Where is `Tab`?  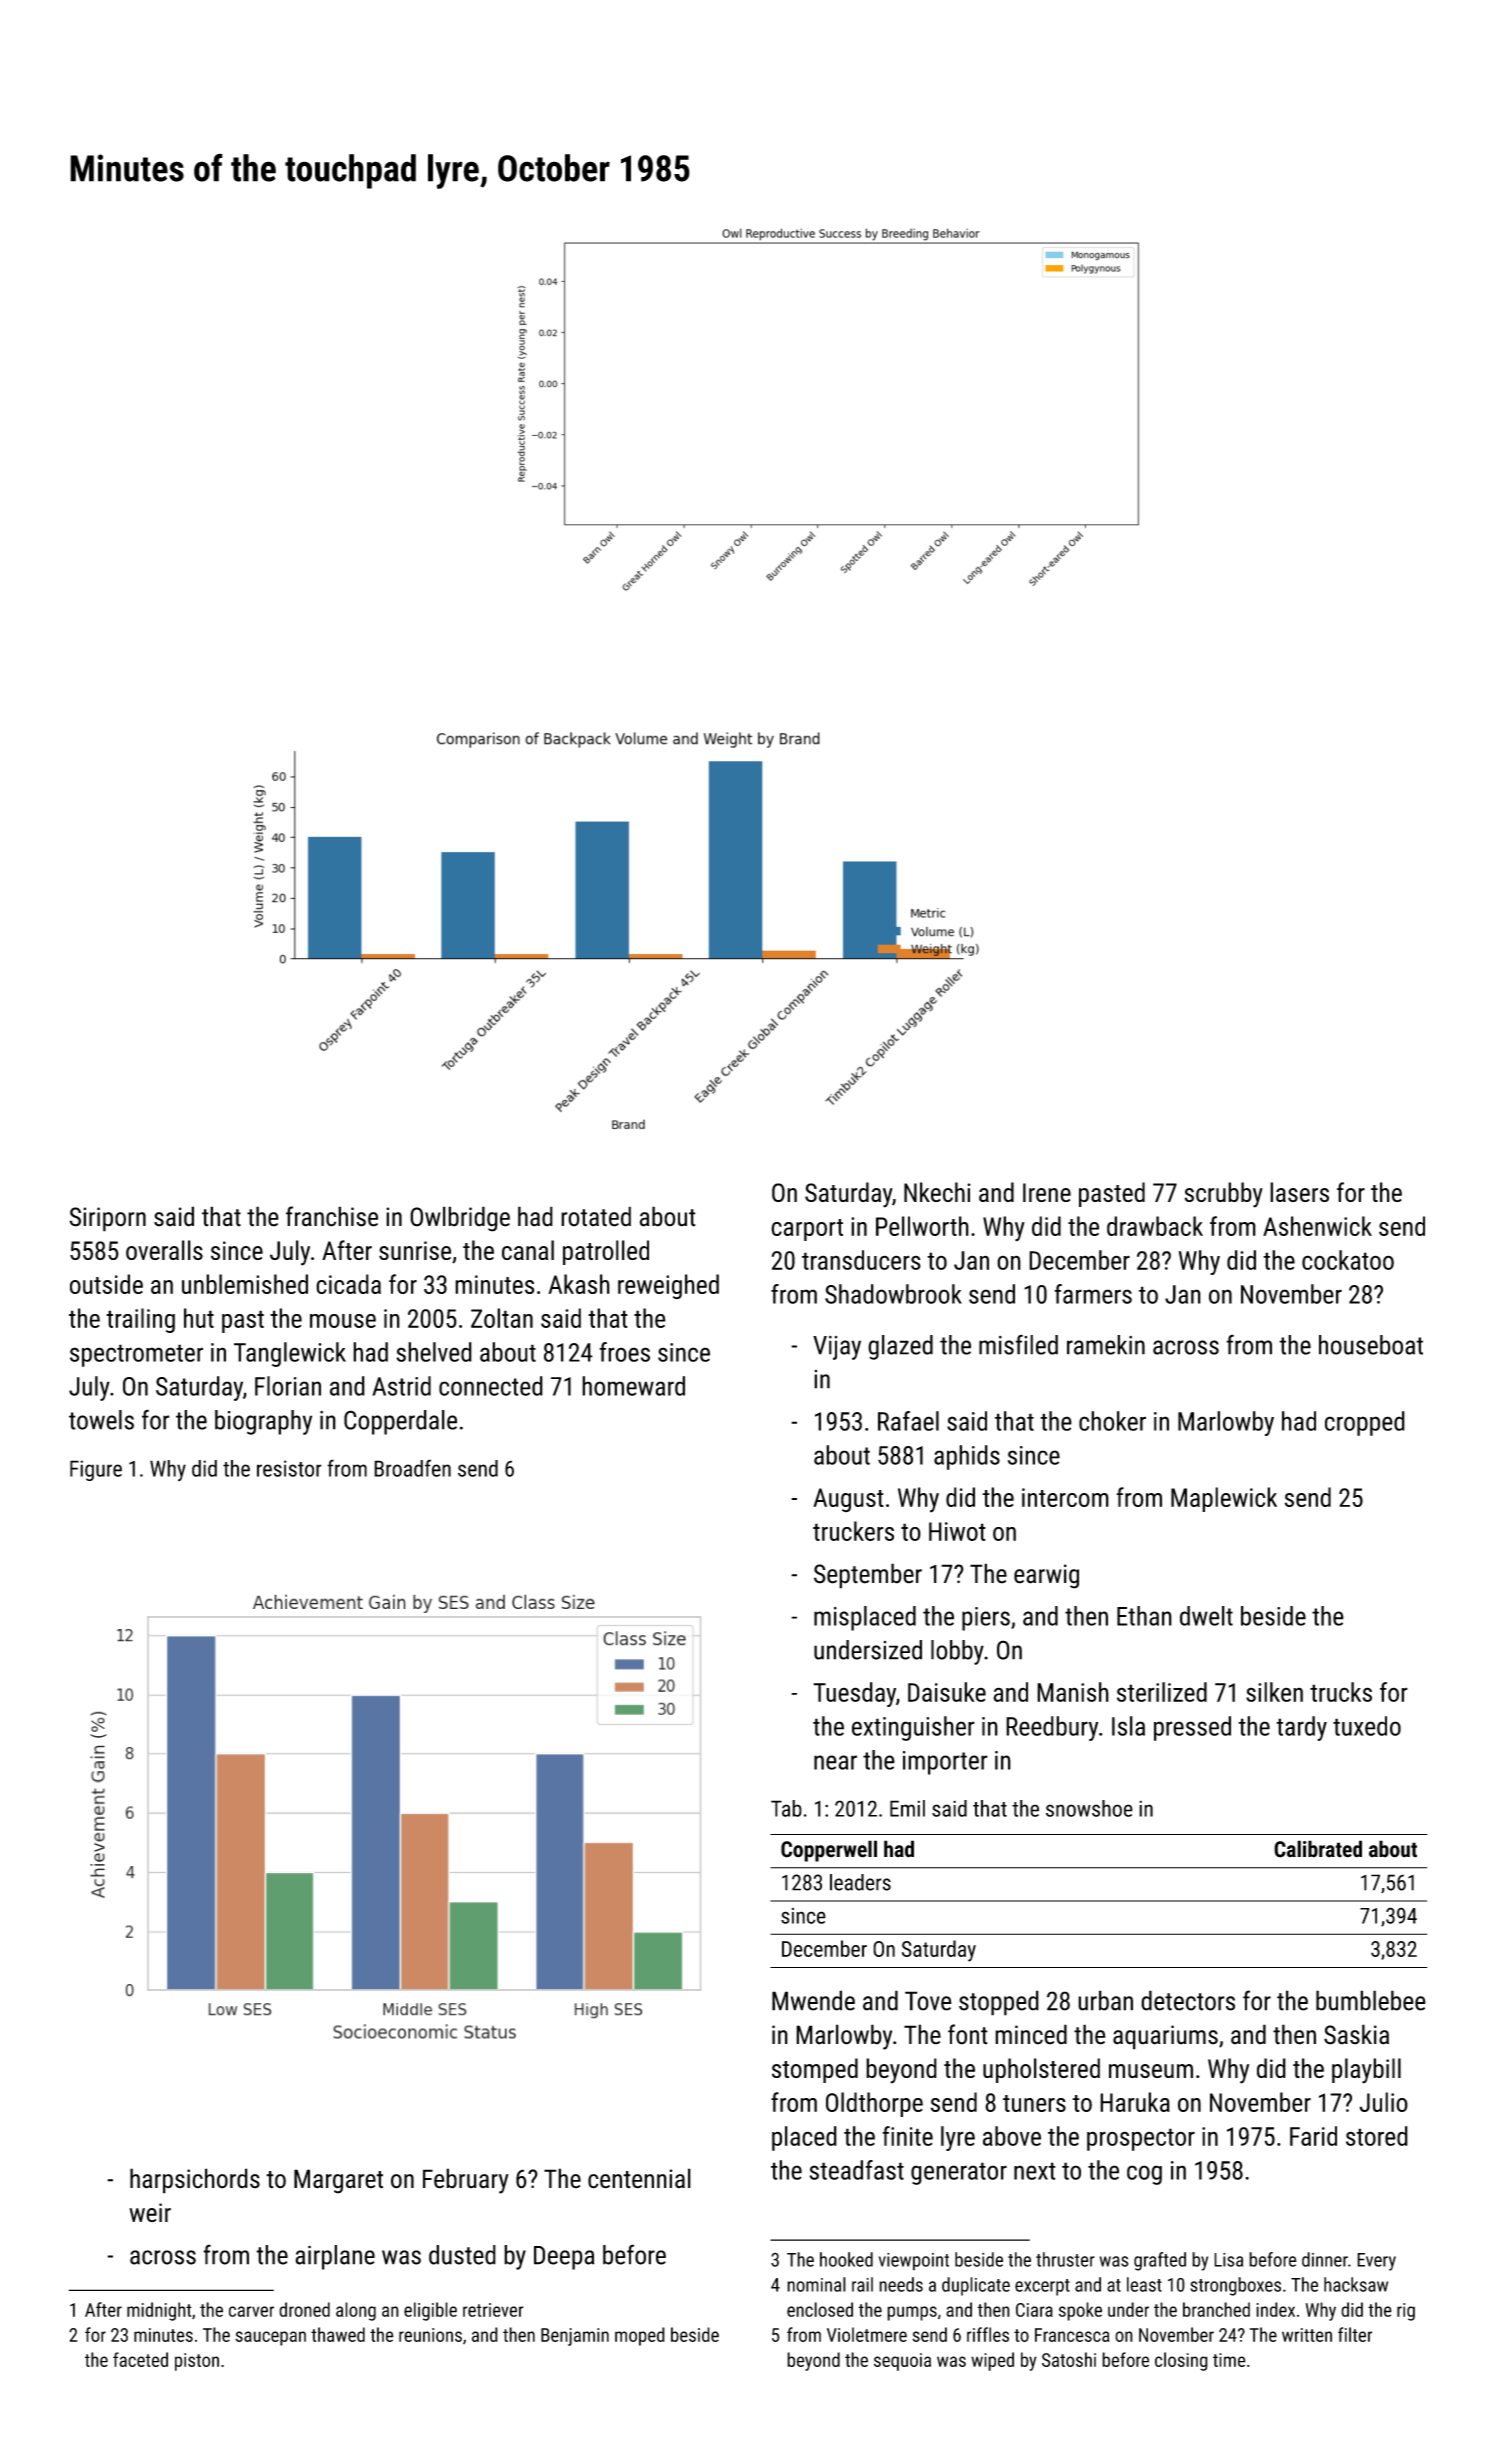 Tab is located at coordinates (786, 1808).
